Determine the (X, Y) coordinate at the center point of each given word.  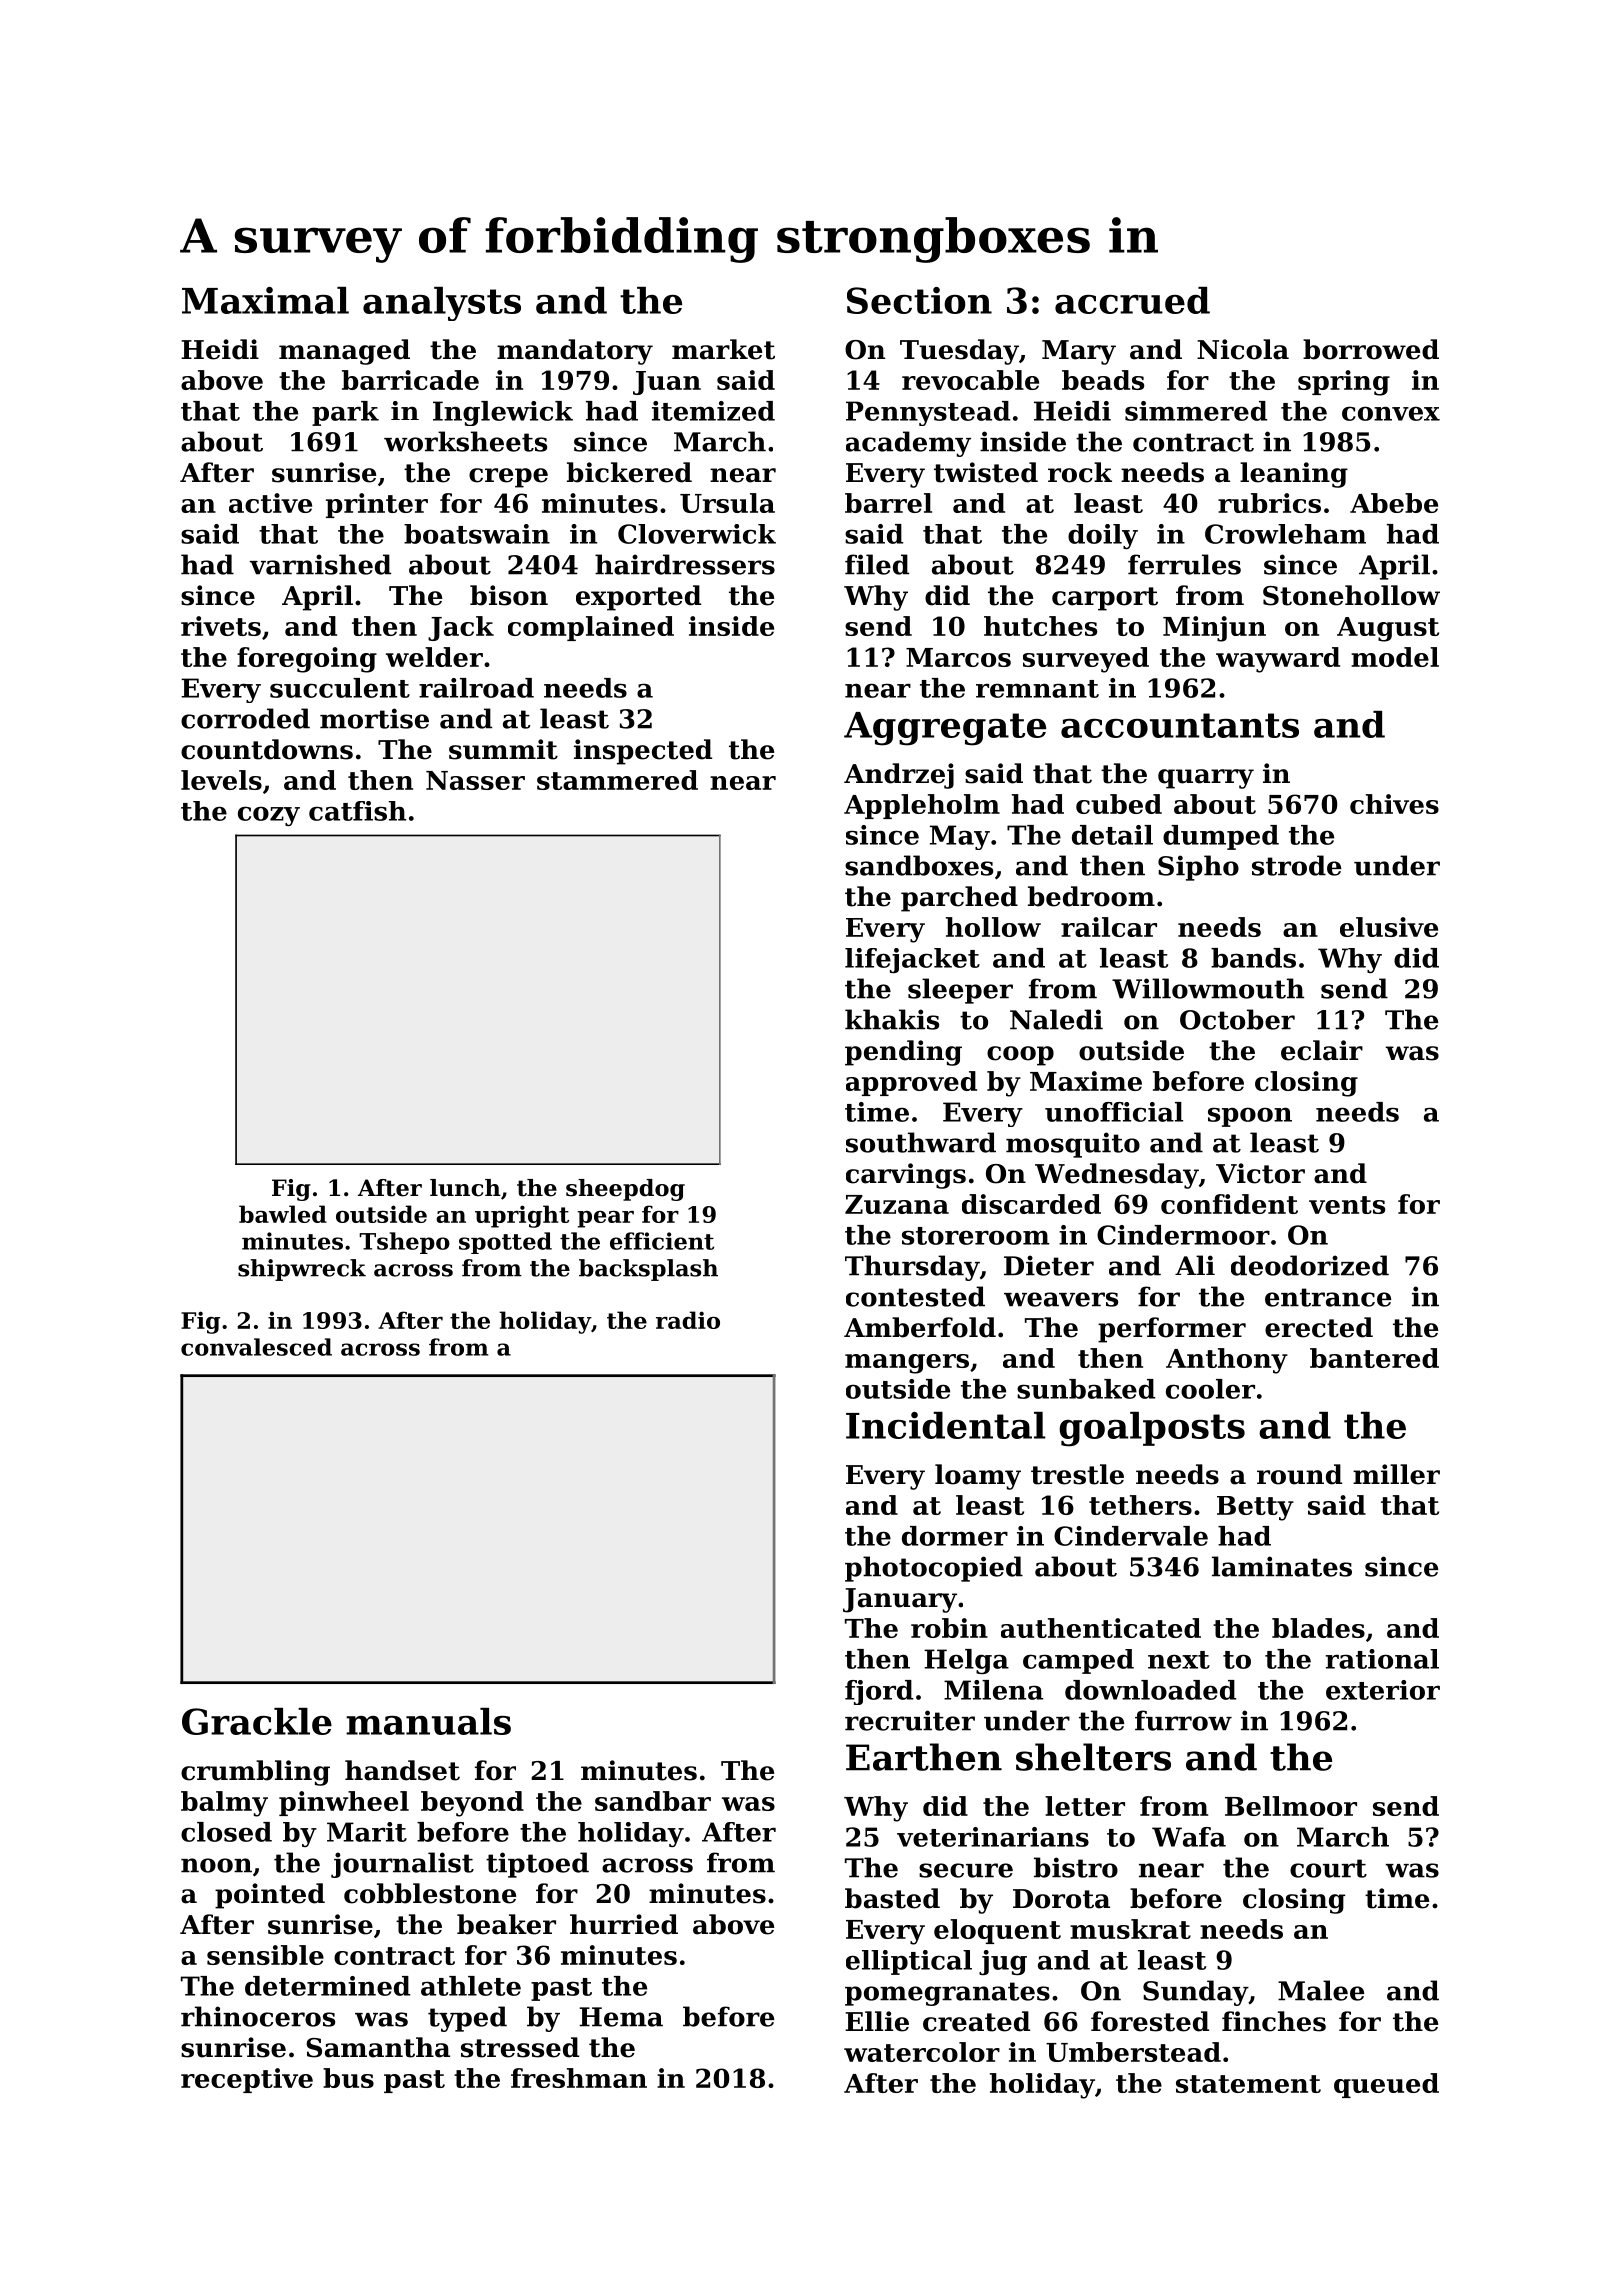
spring (1344, 383)
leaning (1294, 475)
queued (1386, 2085)
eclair (1322, 1050)
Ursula (727, 503)
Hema (621, 2017)
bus (348, 2078)
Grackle (257, 1721)
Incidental (945, 1425)
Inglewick (503, 413)
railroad (476, 688)
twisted (986, 472)
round (1299, 1474)
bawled (283, 1214)
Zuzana (897, 1204)
